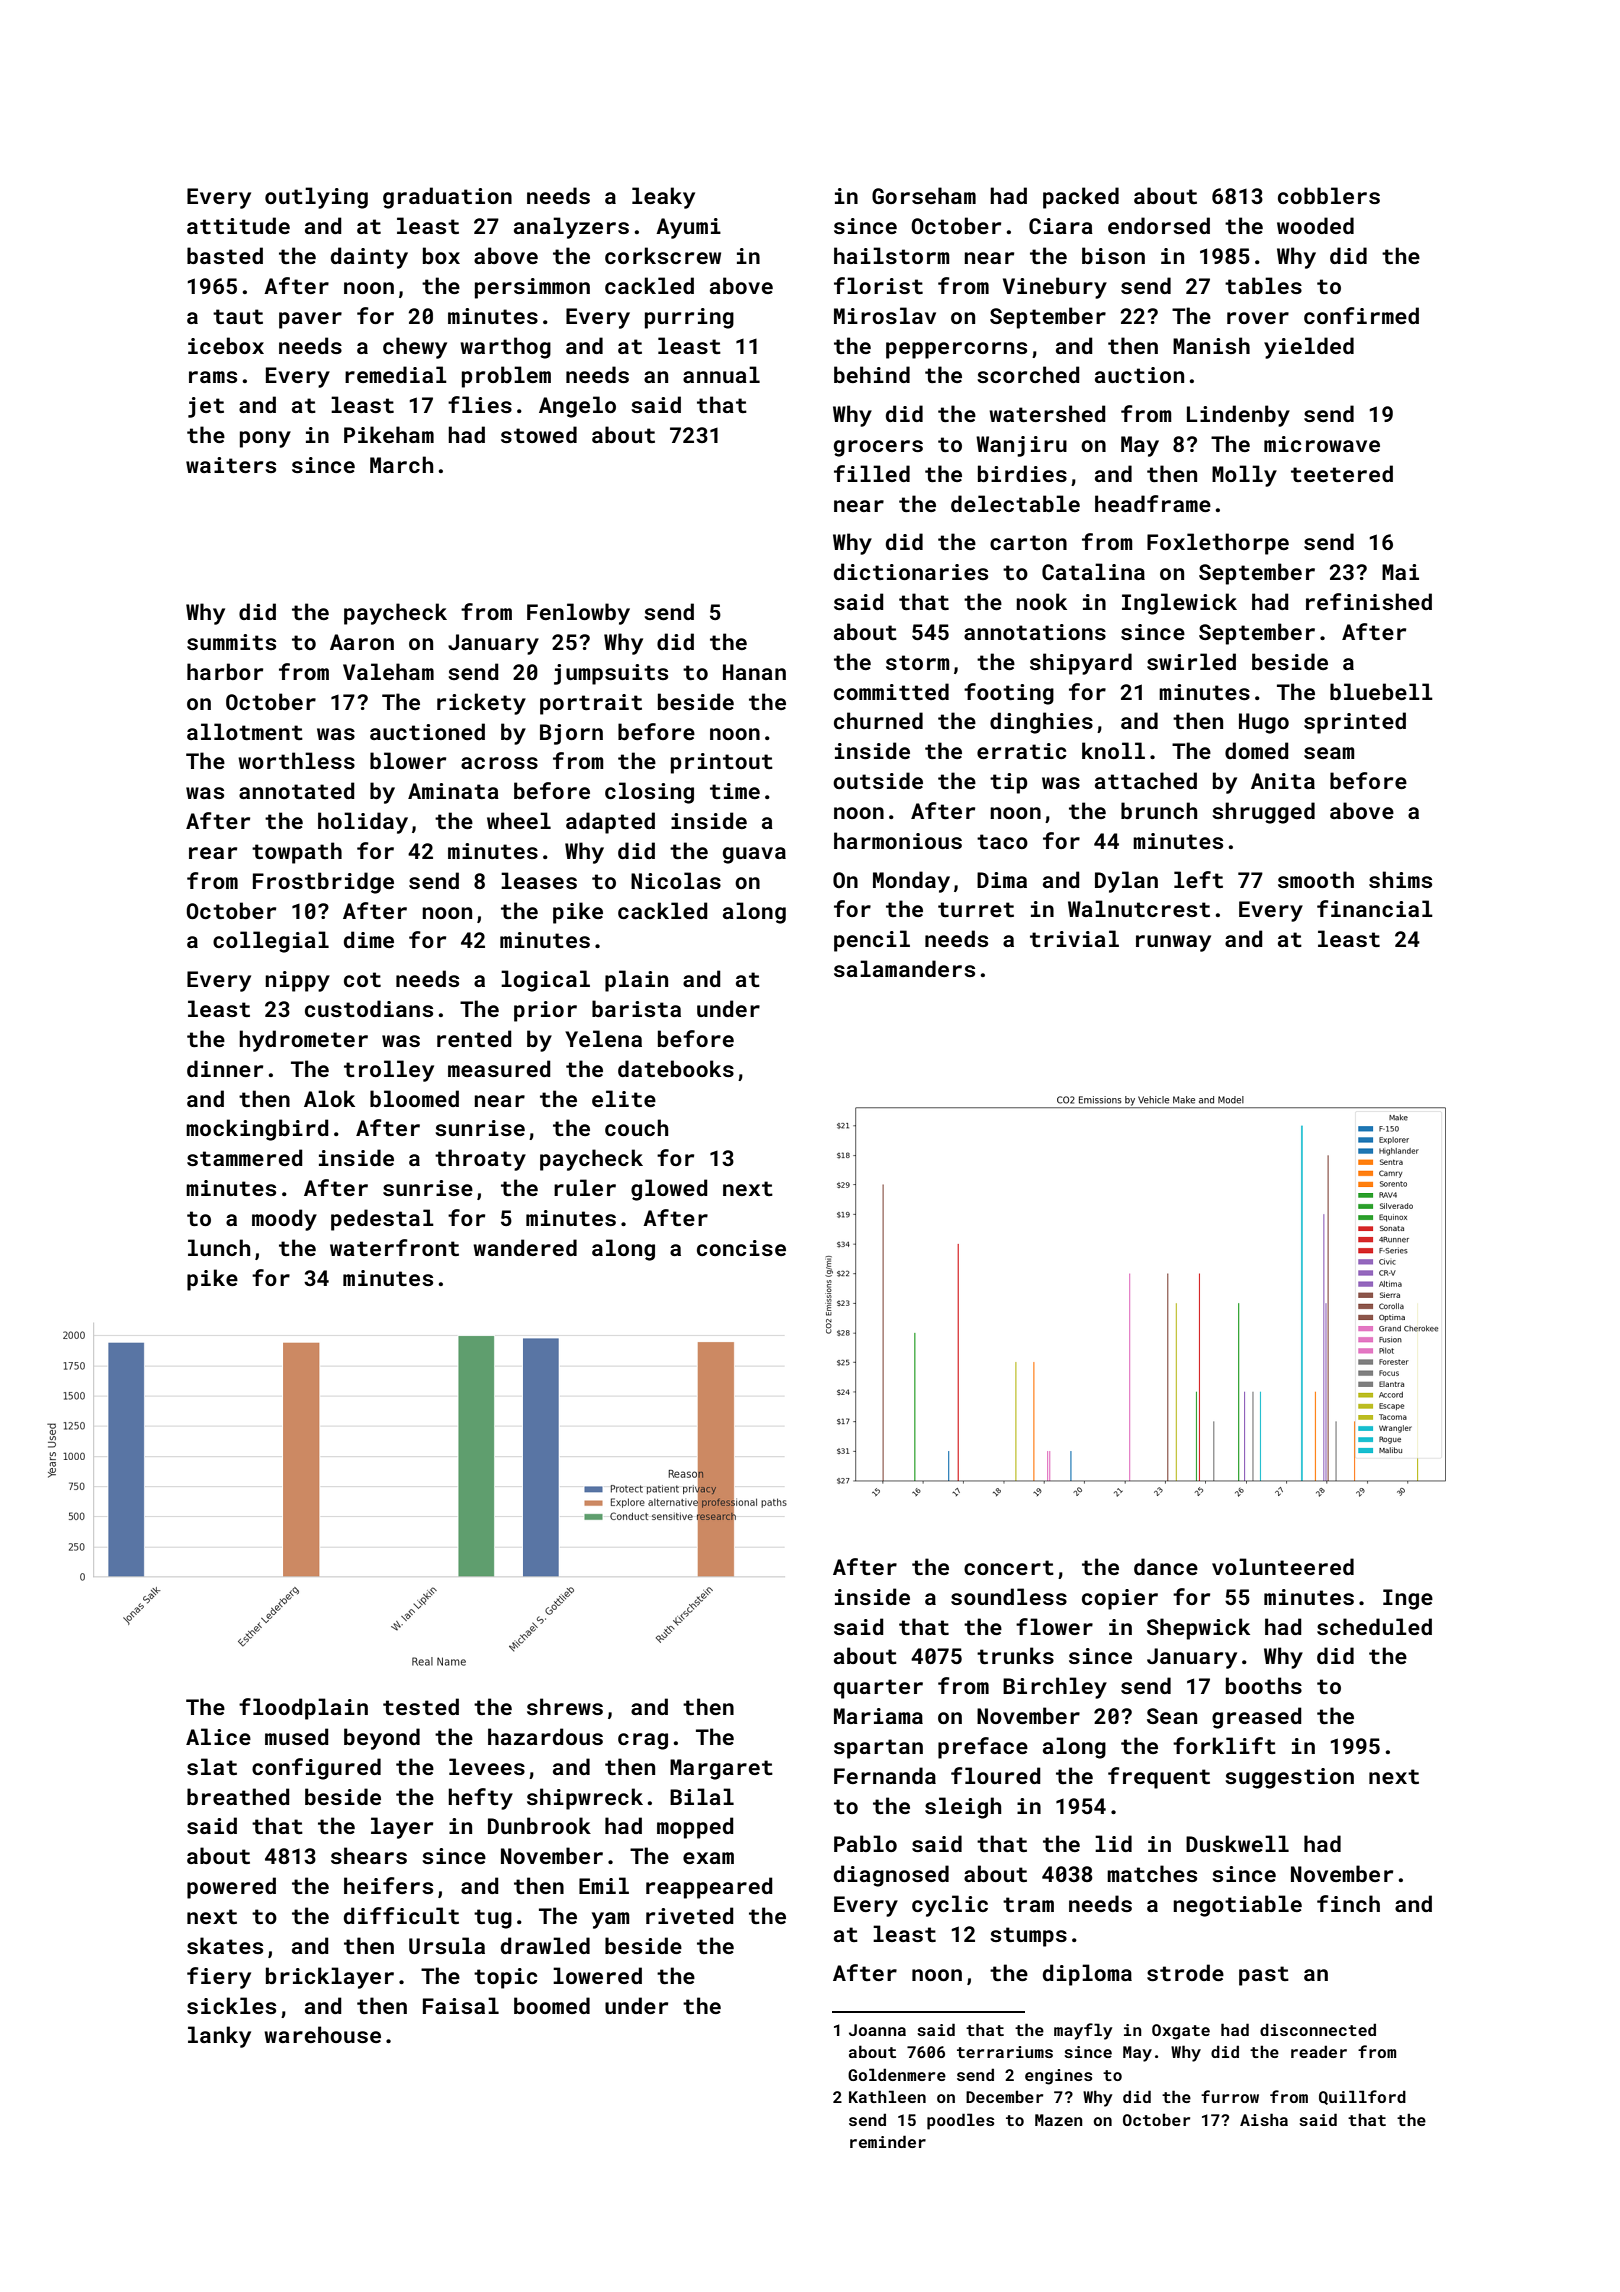 This document has width=1620, height=2292. What do you see at coordinates (539, 434) in the document?
I see `stowed` at bounding box center [539, 434].
